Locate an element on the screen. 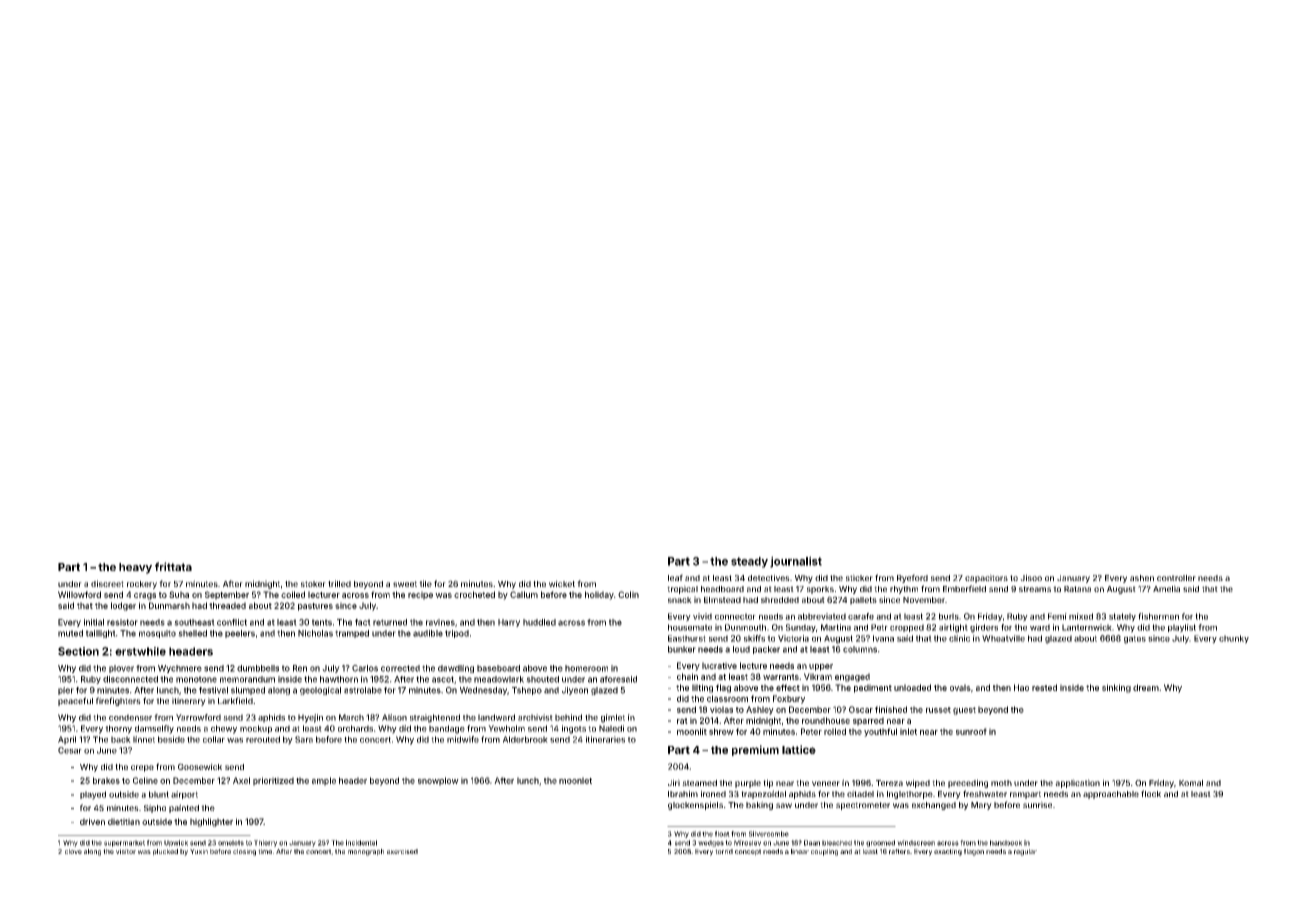 The image size is (1308, 924). wicket is located at coordinates (562, 583).
